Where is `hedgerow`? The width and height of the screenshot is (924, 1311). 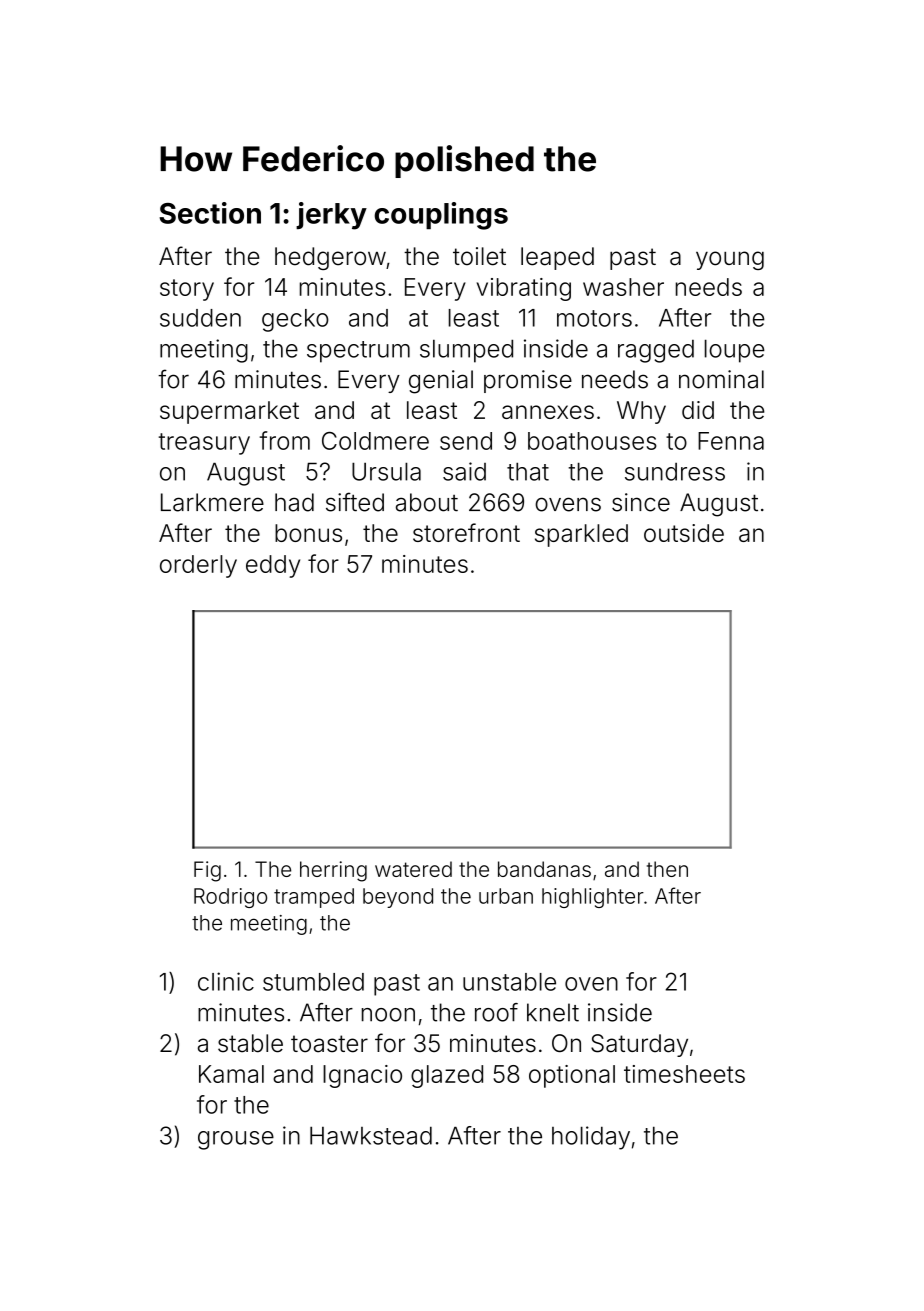 hedgerow is located at coordinates (330, 258).
